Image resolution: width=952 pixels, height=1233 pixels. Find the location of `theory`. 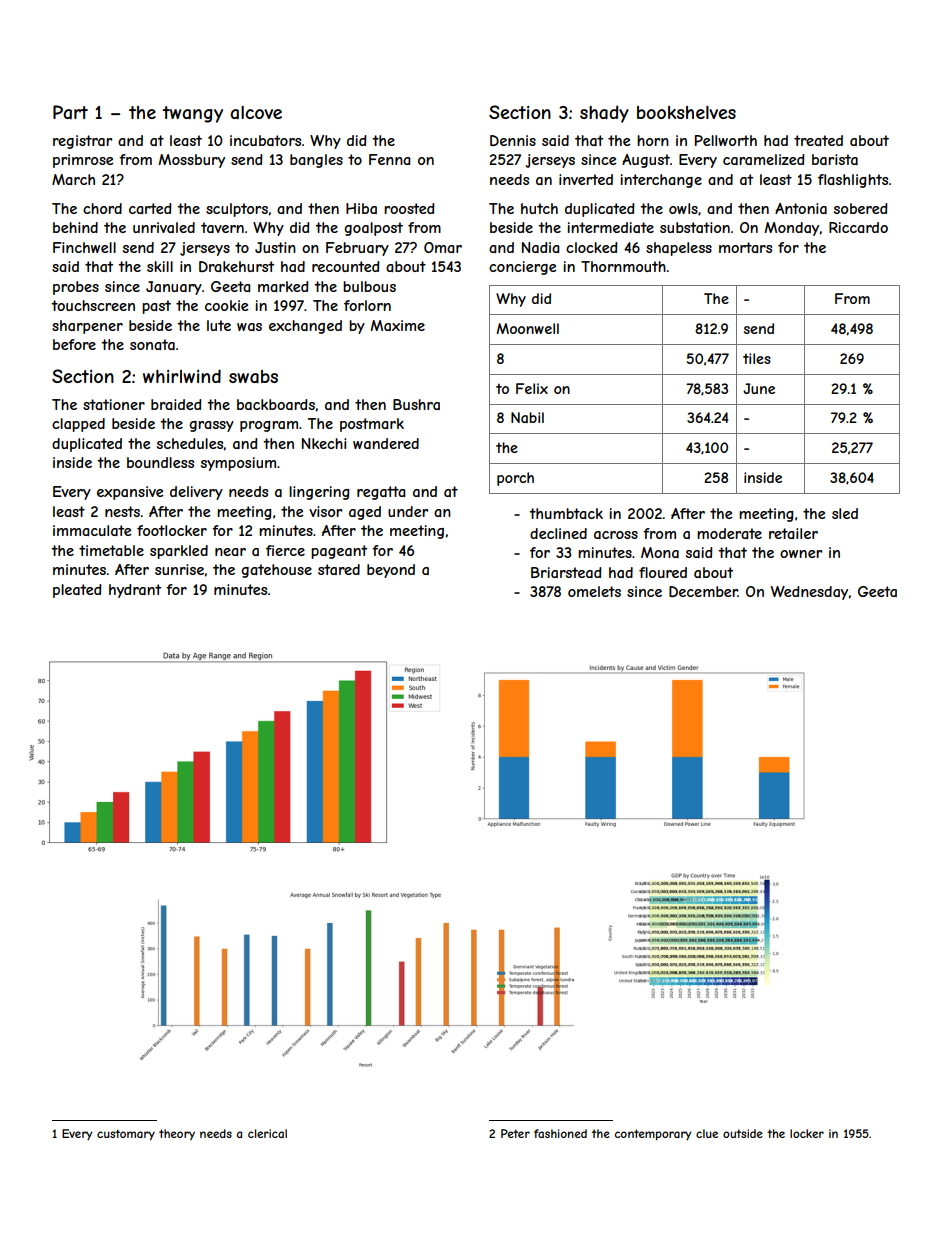

theory is located at coordinates (177, 1134).
